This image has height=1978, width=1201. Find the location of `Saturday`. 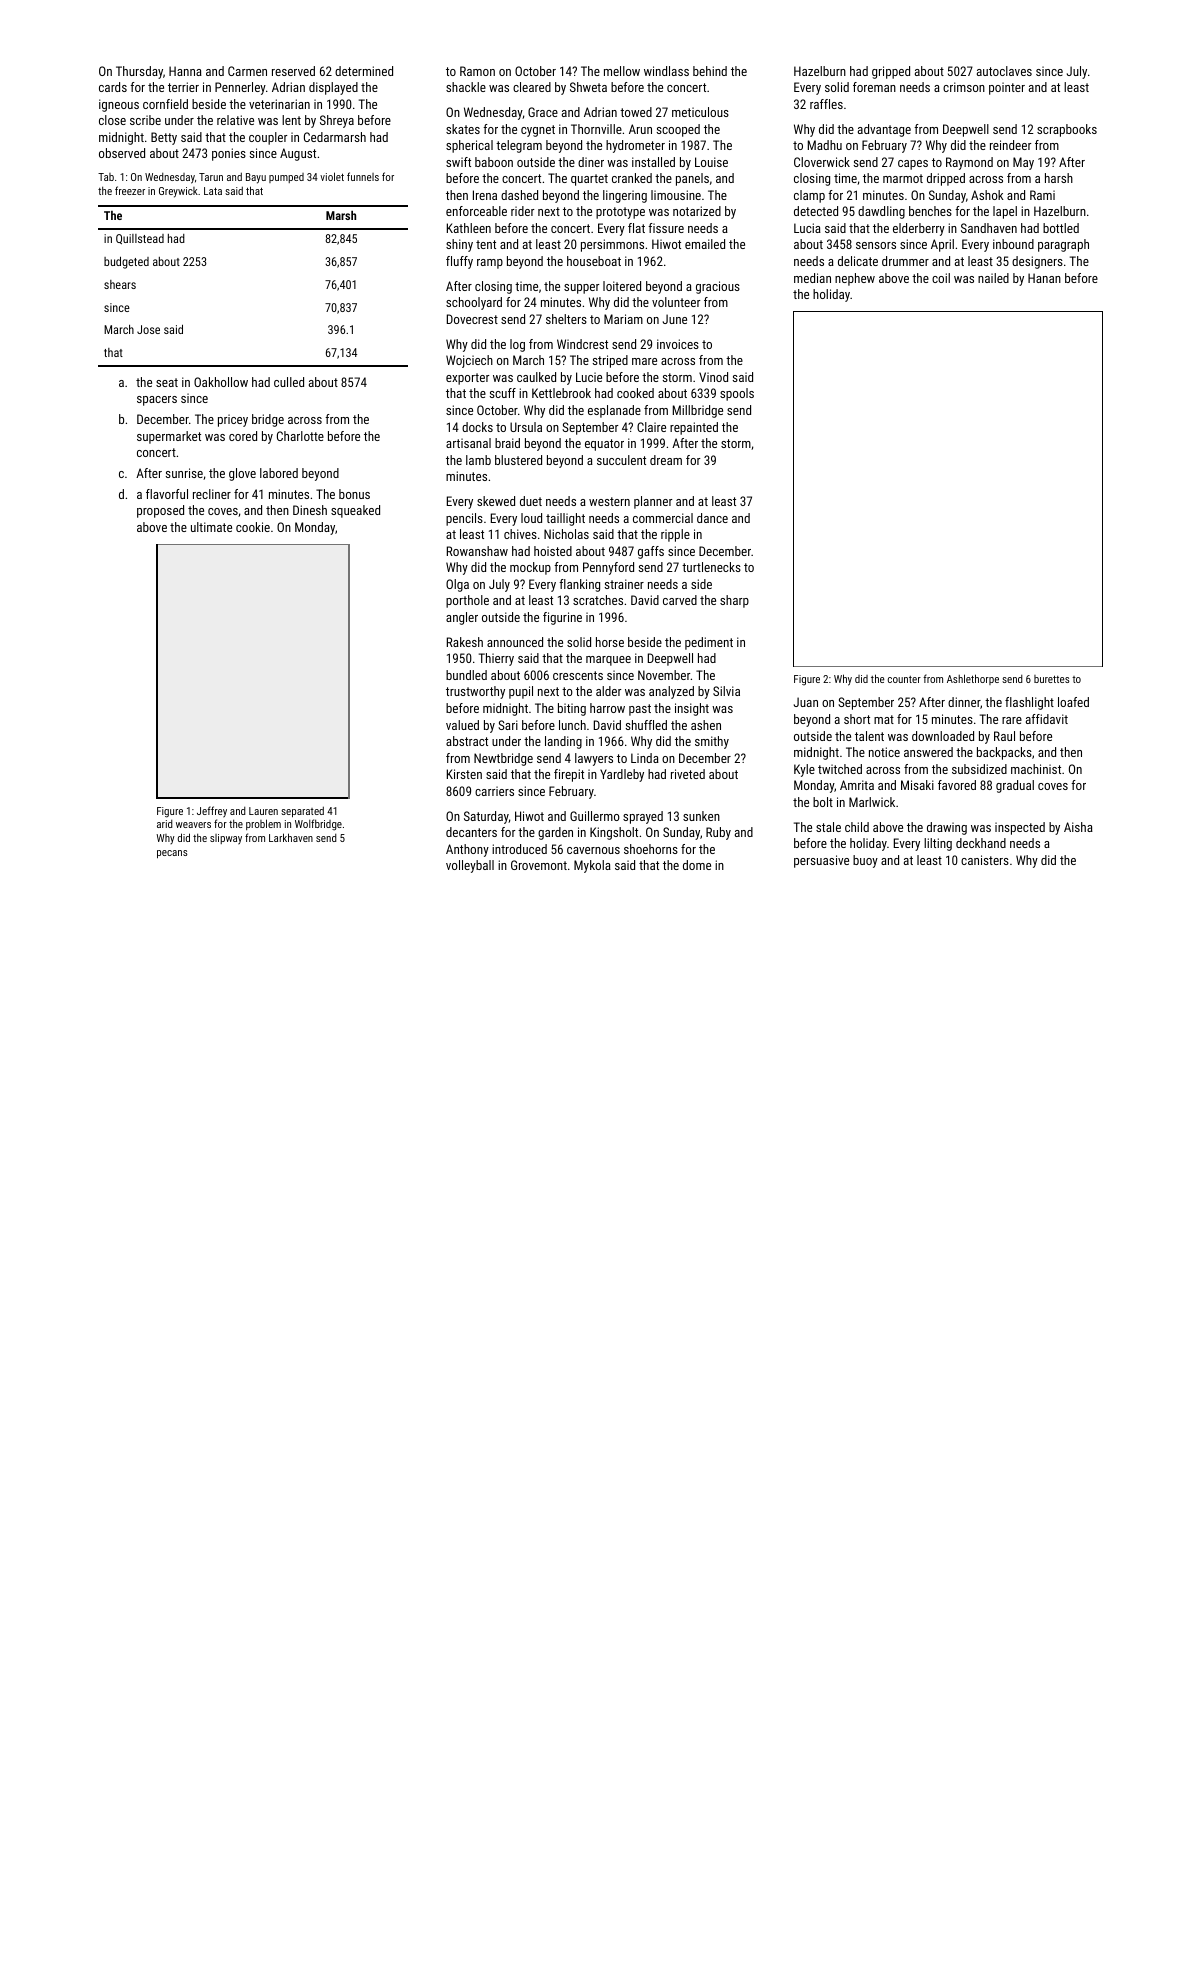

Saturday is located at coordinates (486, 817).
